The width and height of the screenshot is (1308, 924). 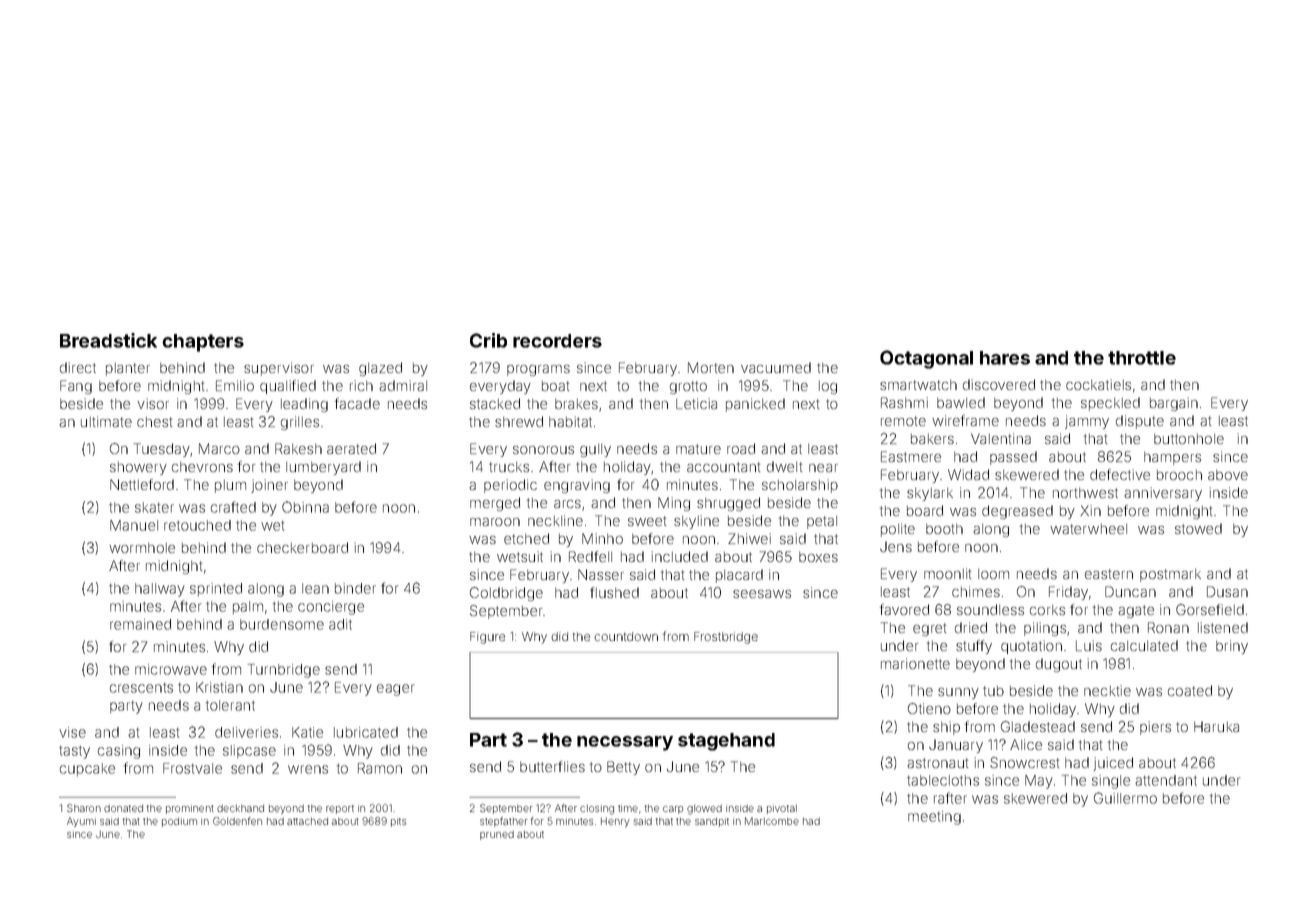 What do you see at coordinates (1087, 422) in the screenshot?
I see `jammy` at bounding box center [1087, 422].
